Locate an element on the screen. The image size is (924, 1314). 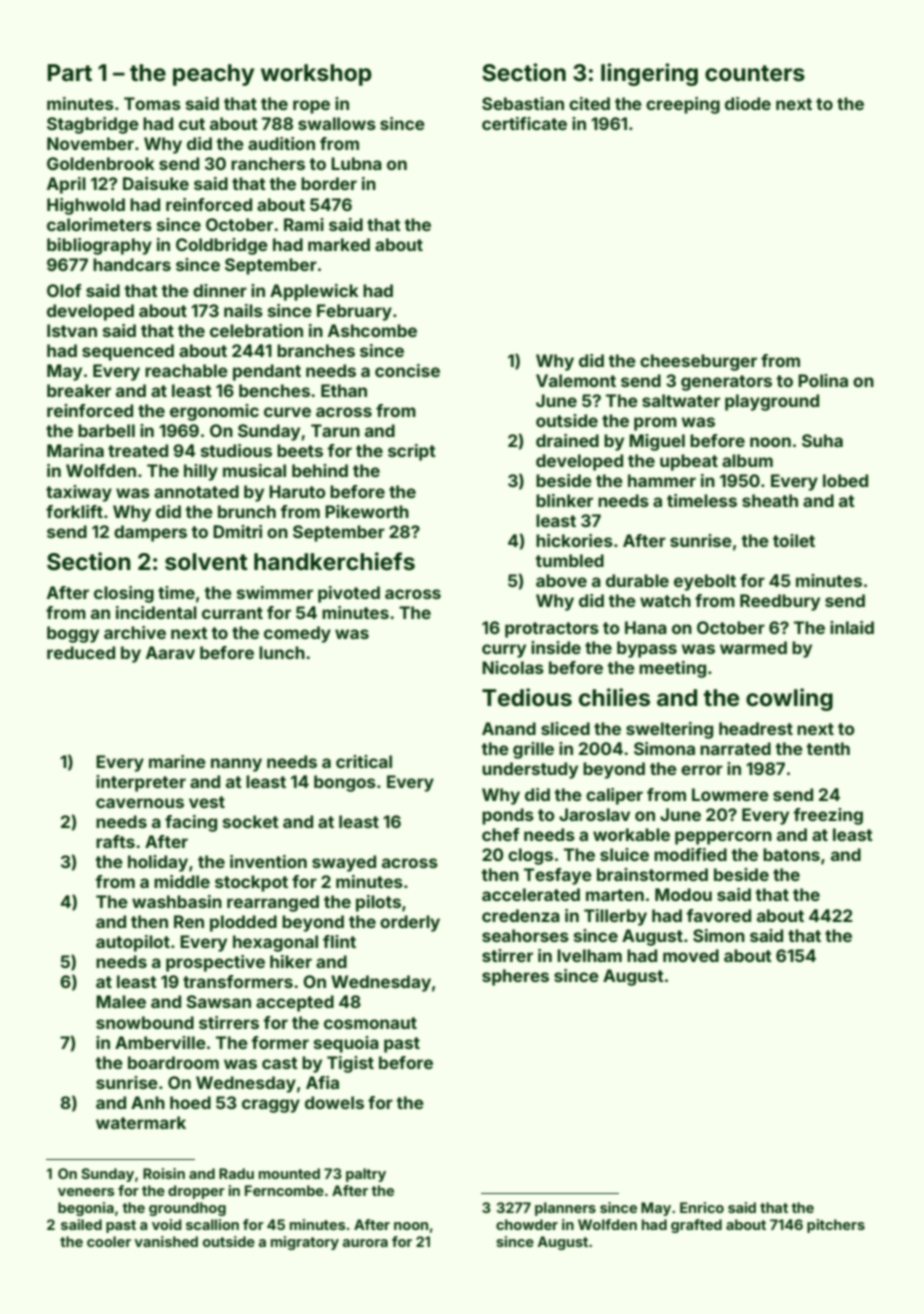
solvent is located at coordinates (206, 562).
